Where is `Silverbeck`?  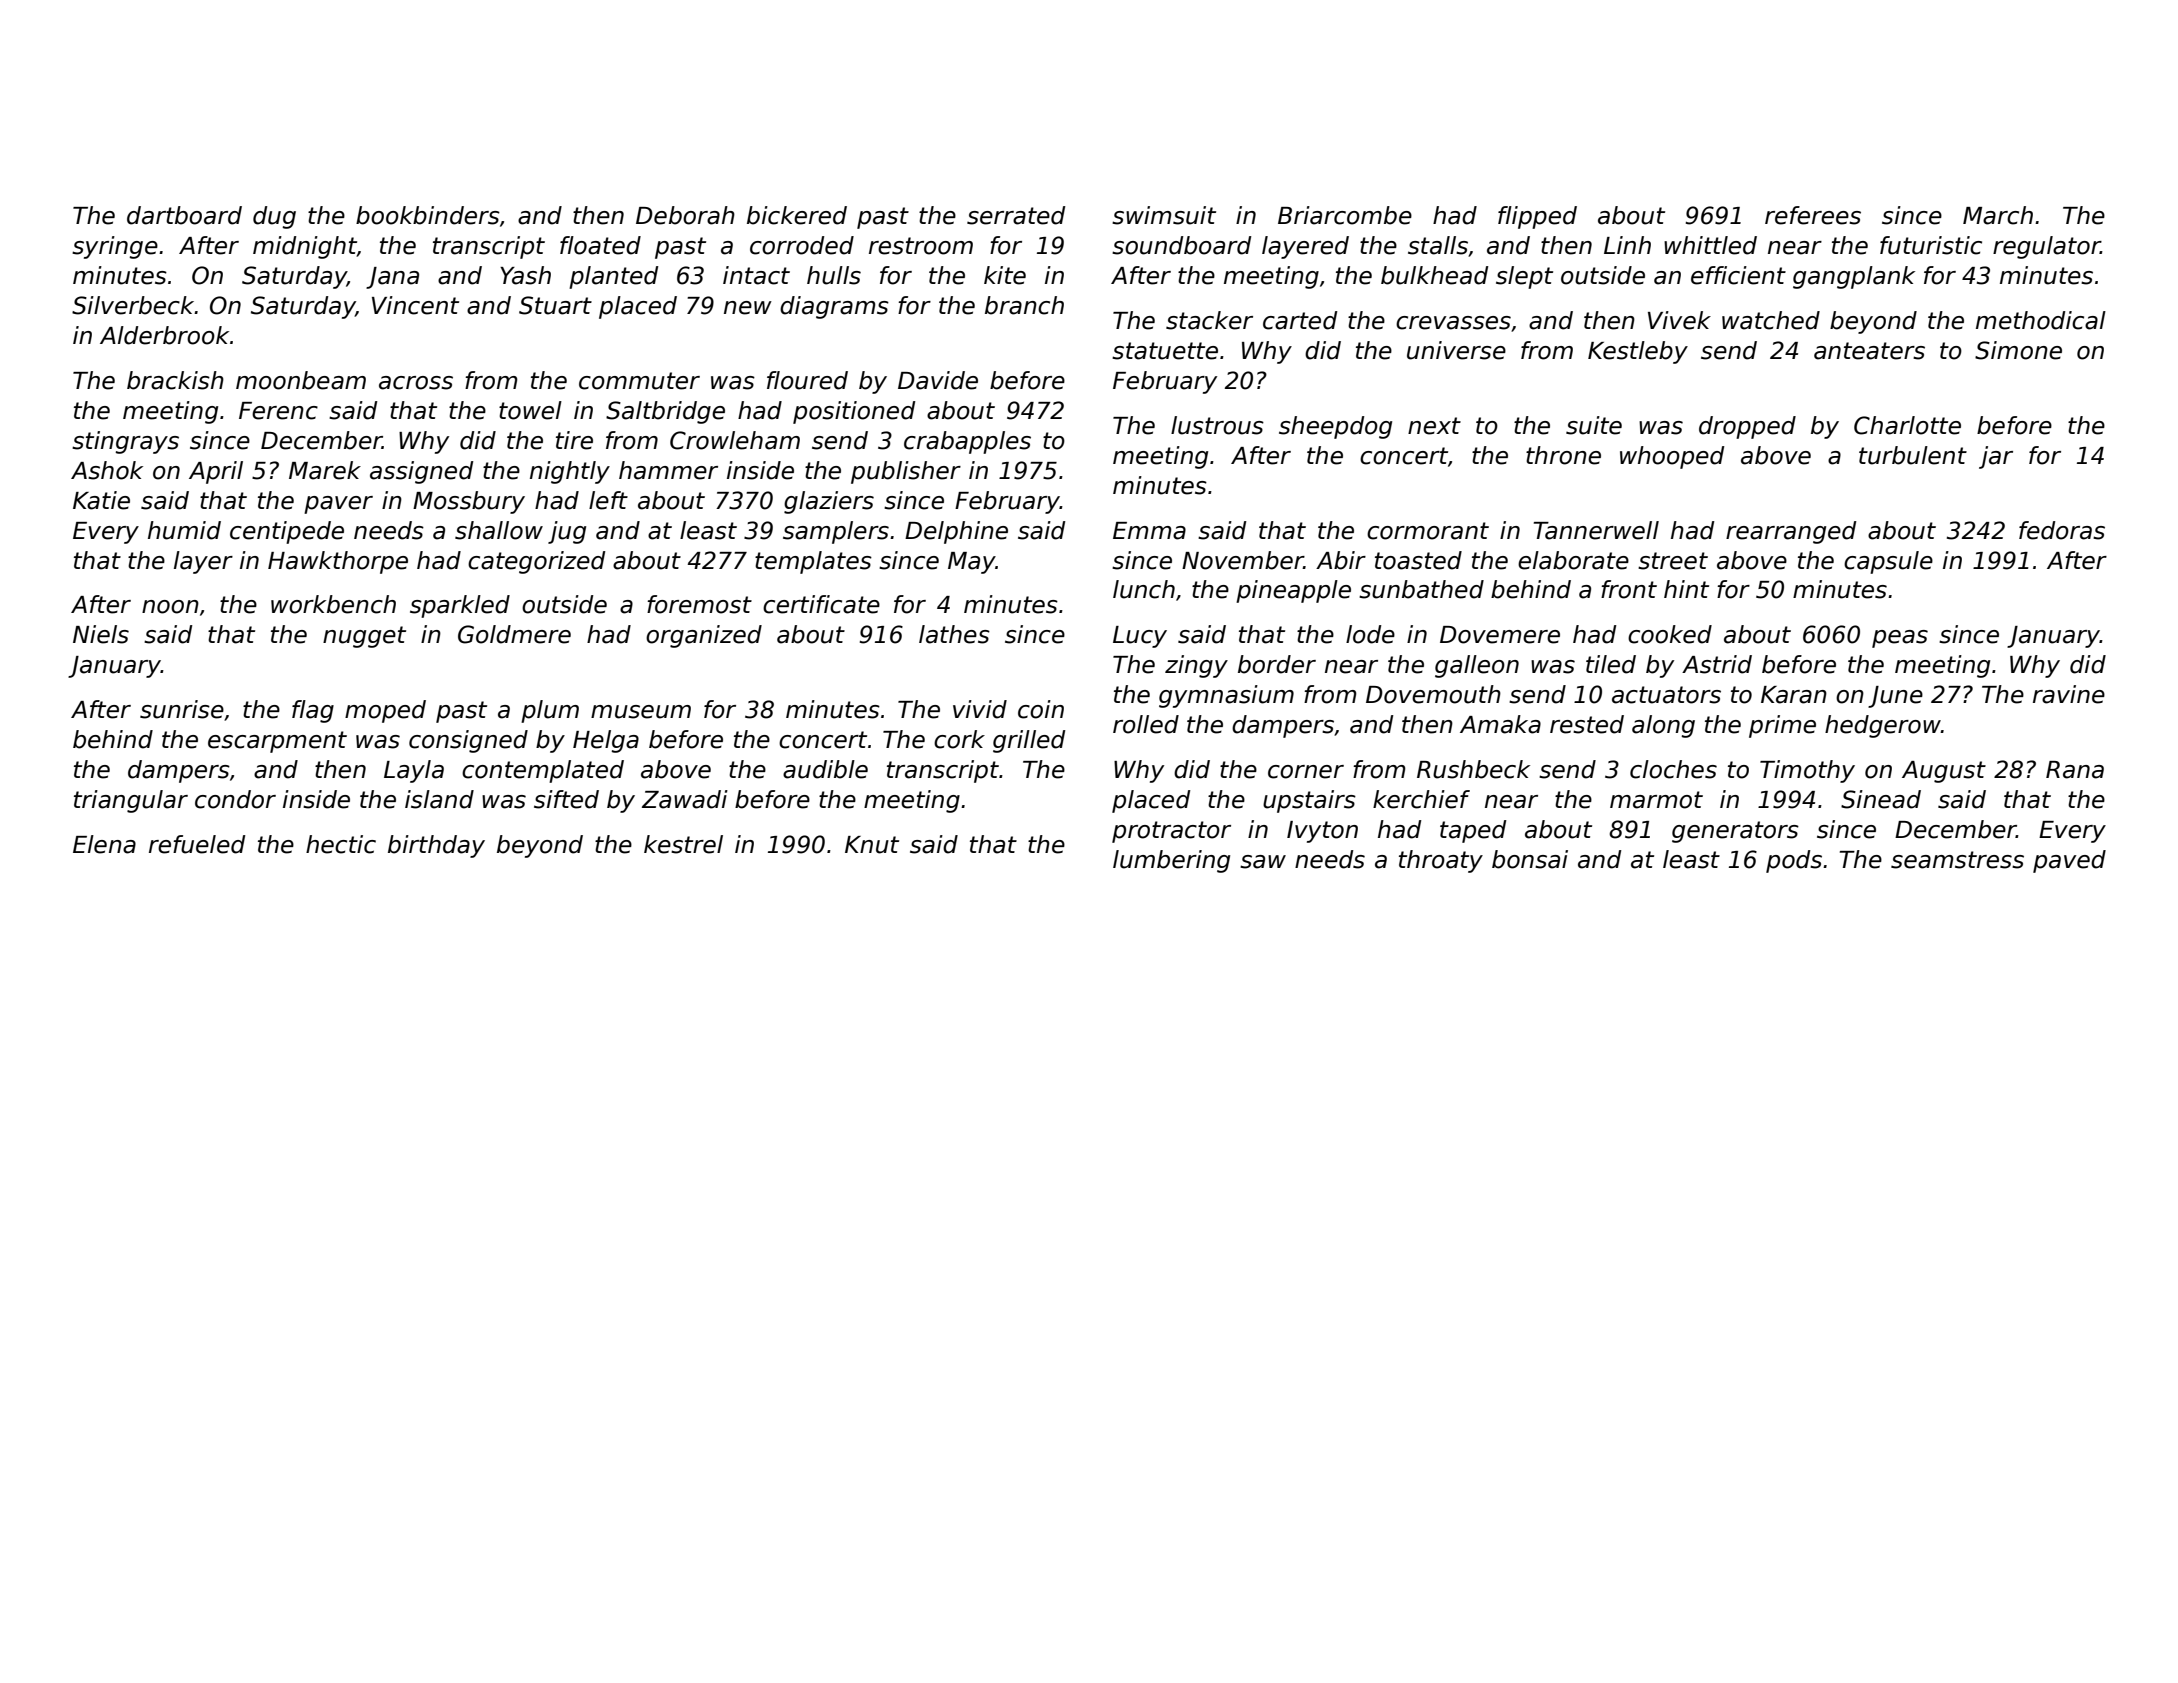
Silverbeck is located at coordinates (133, 305).
